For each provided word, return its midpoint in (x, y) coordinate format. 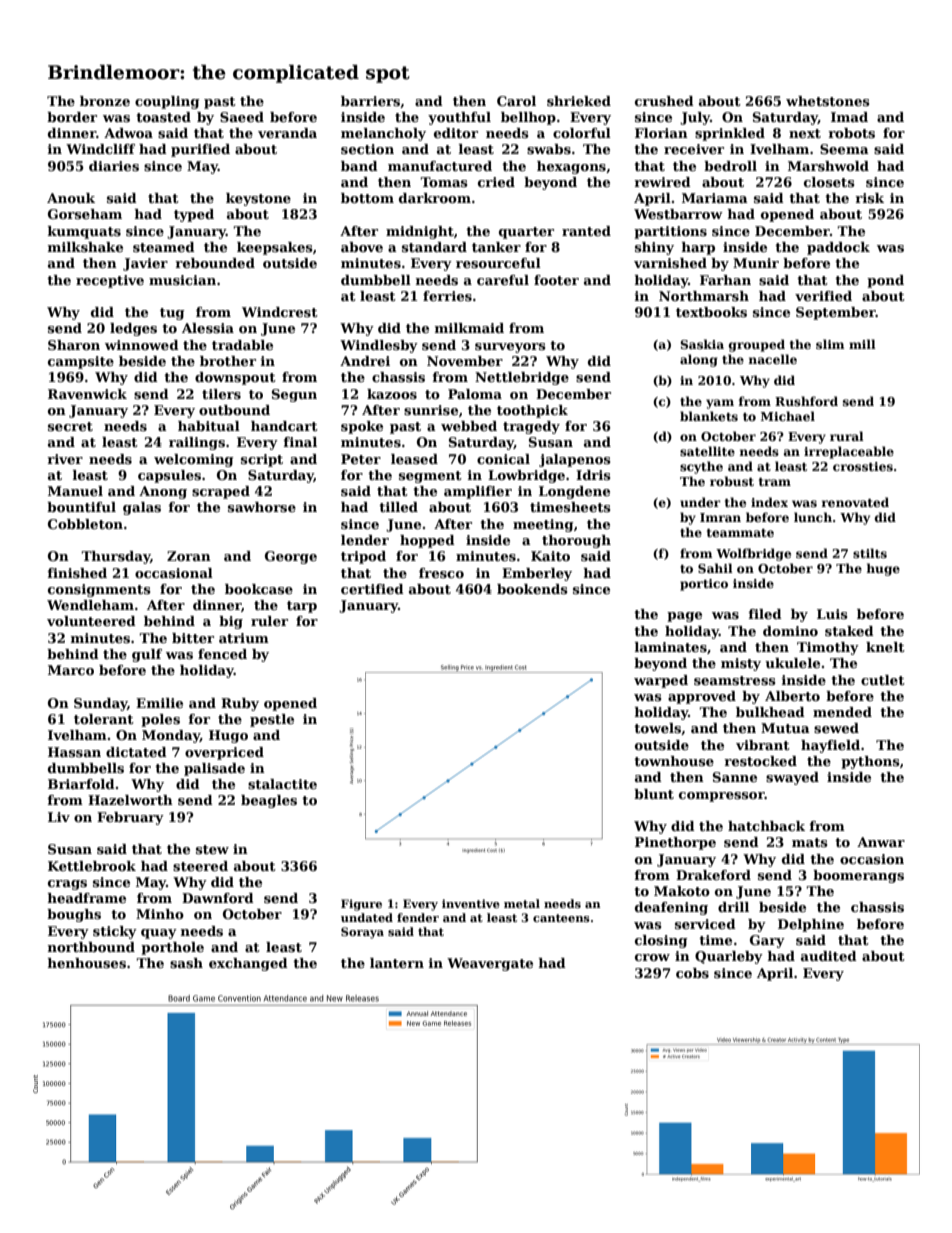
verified (823, 296)
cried (496, 182)
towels (657, 728)
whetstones (828, 101)
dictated (136, 752)
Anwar (881, 842)
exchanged (248, 964)
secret (70, 426)
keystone (258, 199)
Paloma (475, 394)
